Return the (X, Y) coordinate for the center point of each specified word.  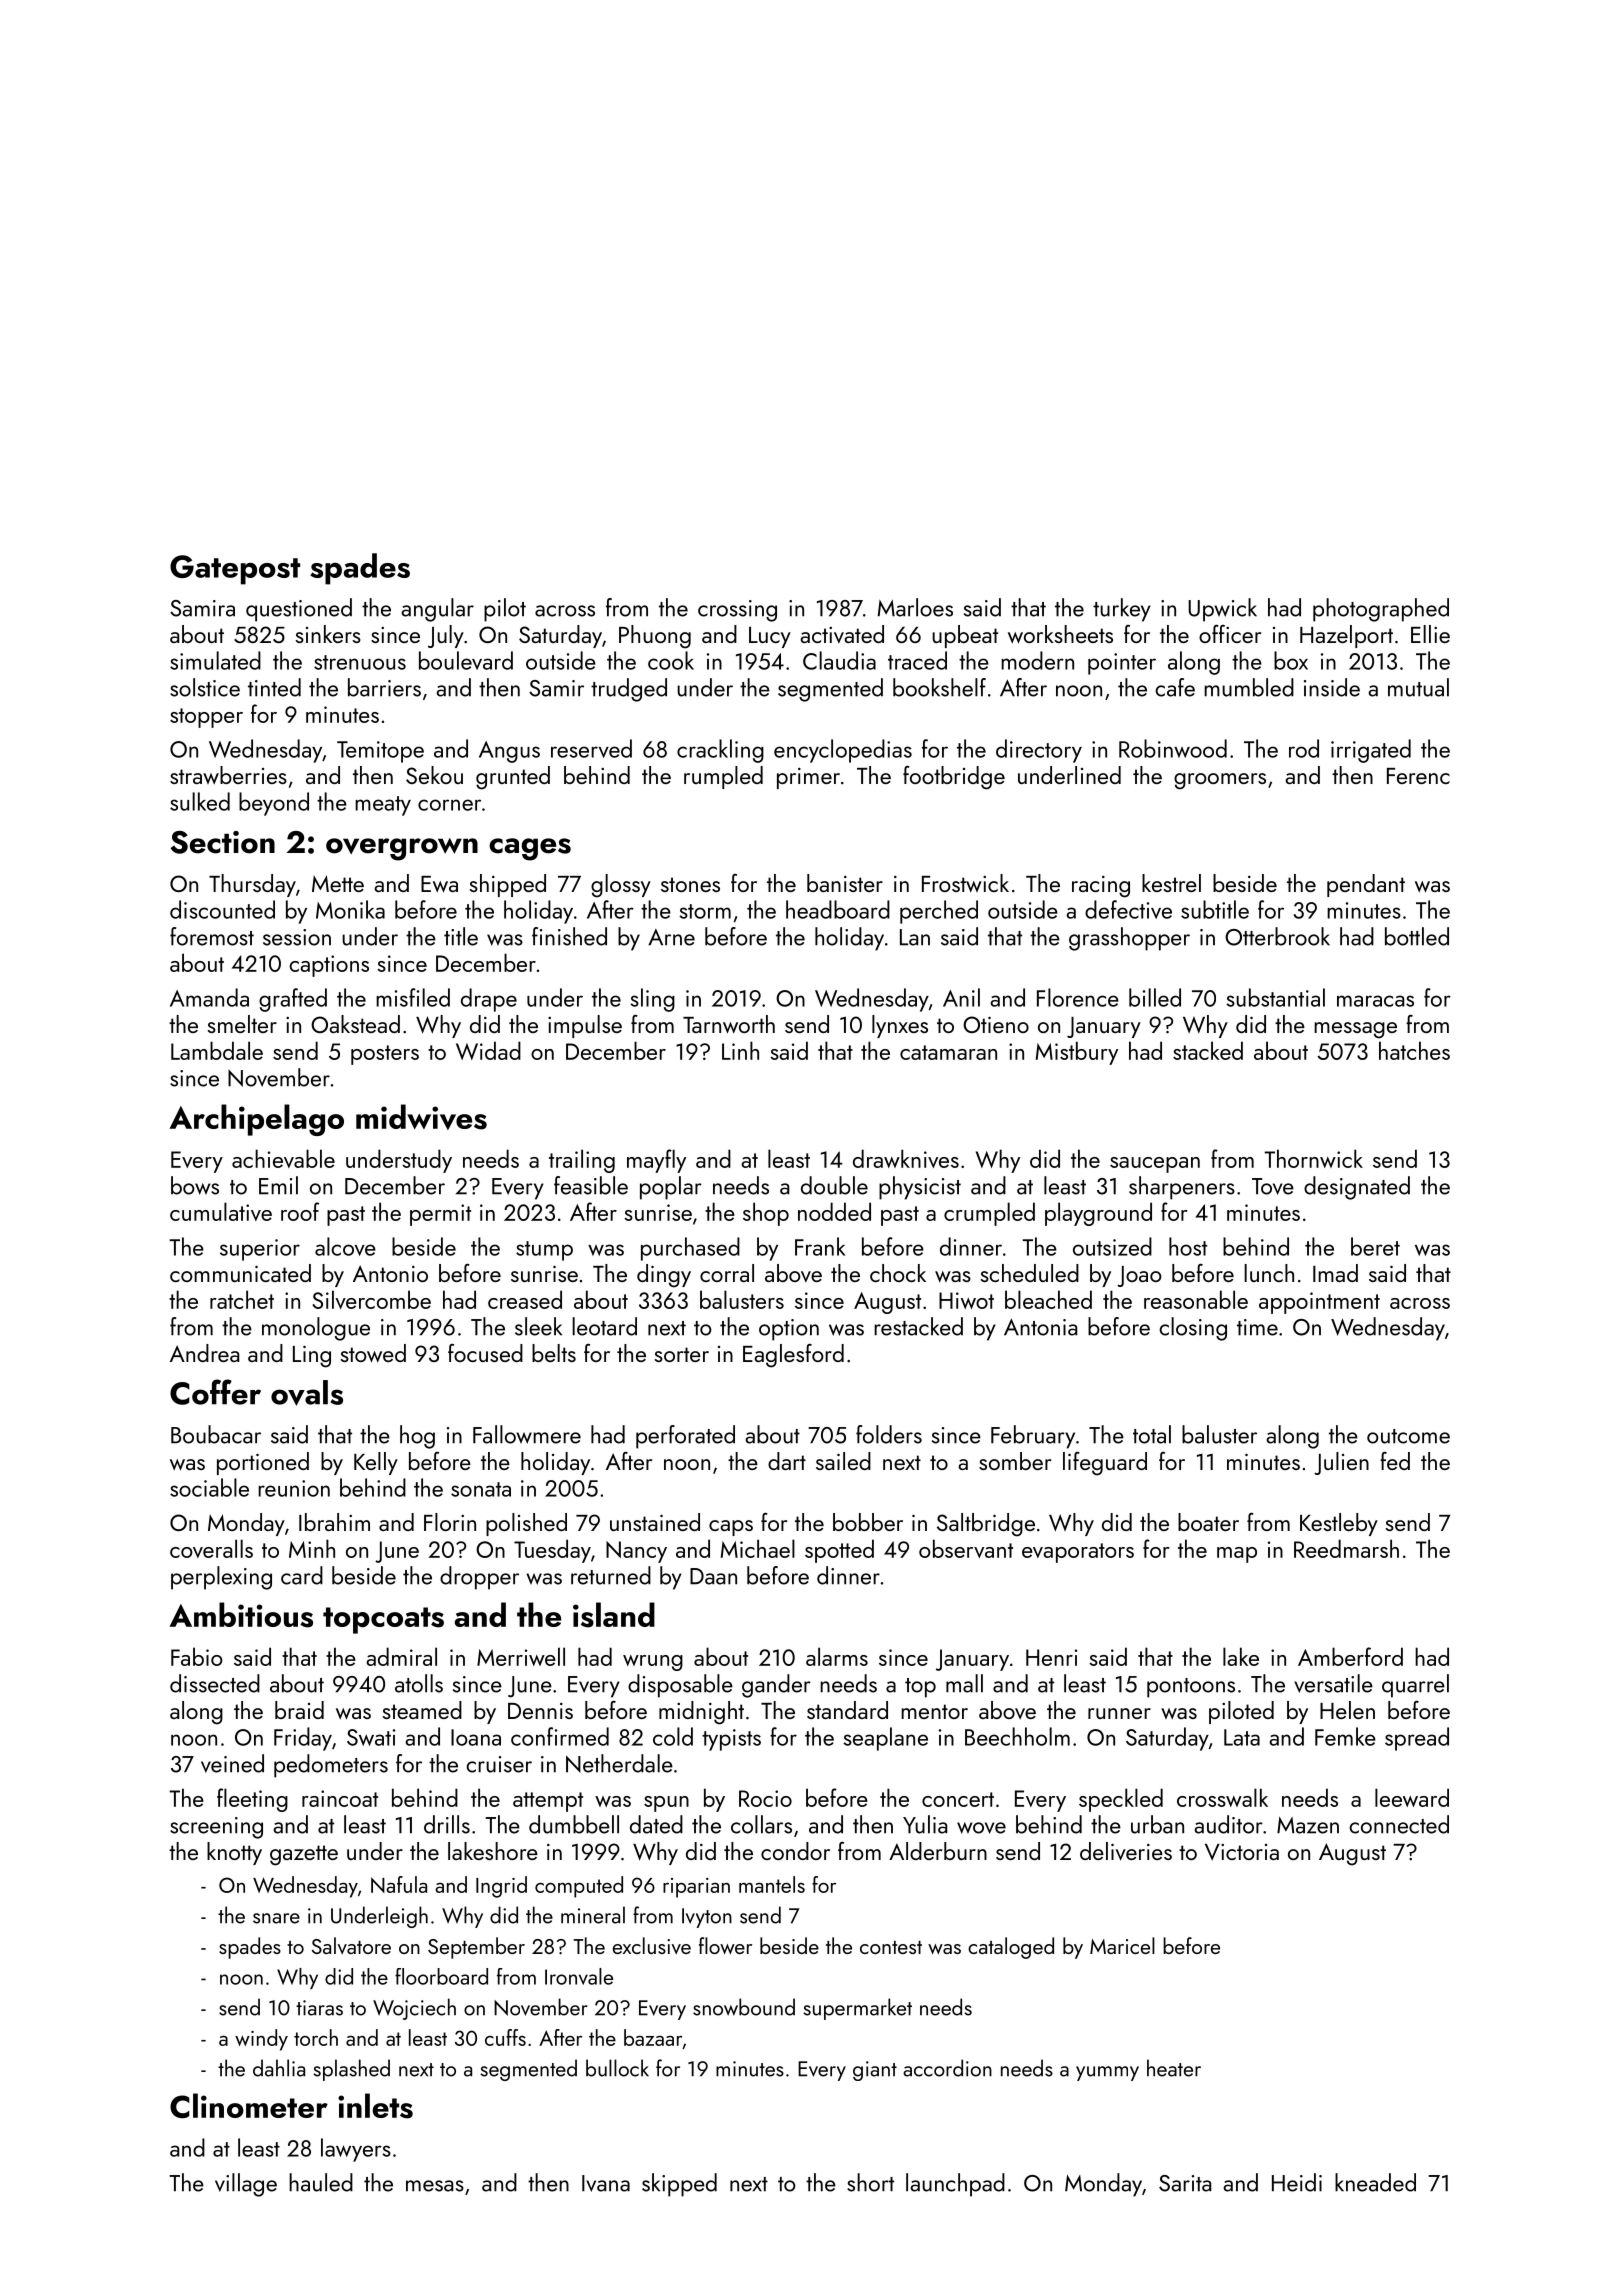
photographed (1381, 610)
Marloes (915, 607)
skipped (679, 2185)
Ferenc (1418, 776)
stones (690, 884)
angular (437, 610)
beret (1375, 1246)
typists (731, 1740)
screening (216, 1828)
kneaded (1375, 2182)
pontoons (1191, 1688)
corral (727, 1273)
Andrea (204, 1353)
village (246, 2185)
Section (223, 842)
